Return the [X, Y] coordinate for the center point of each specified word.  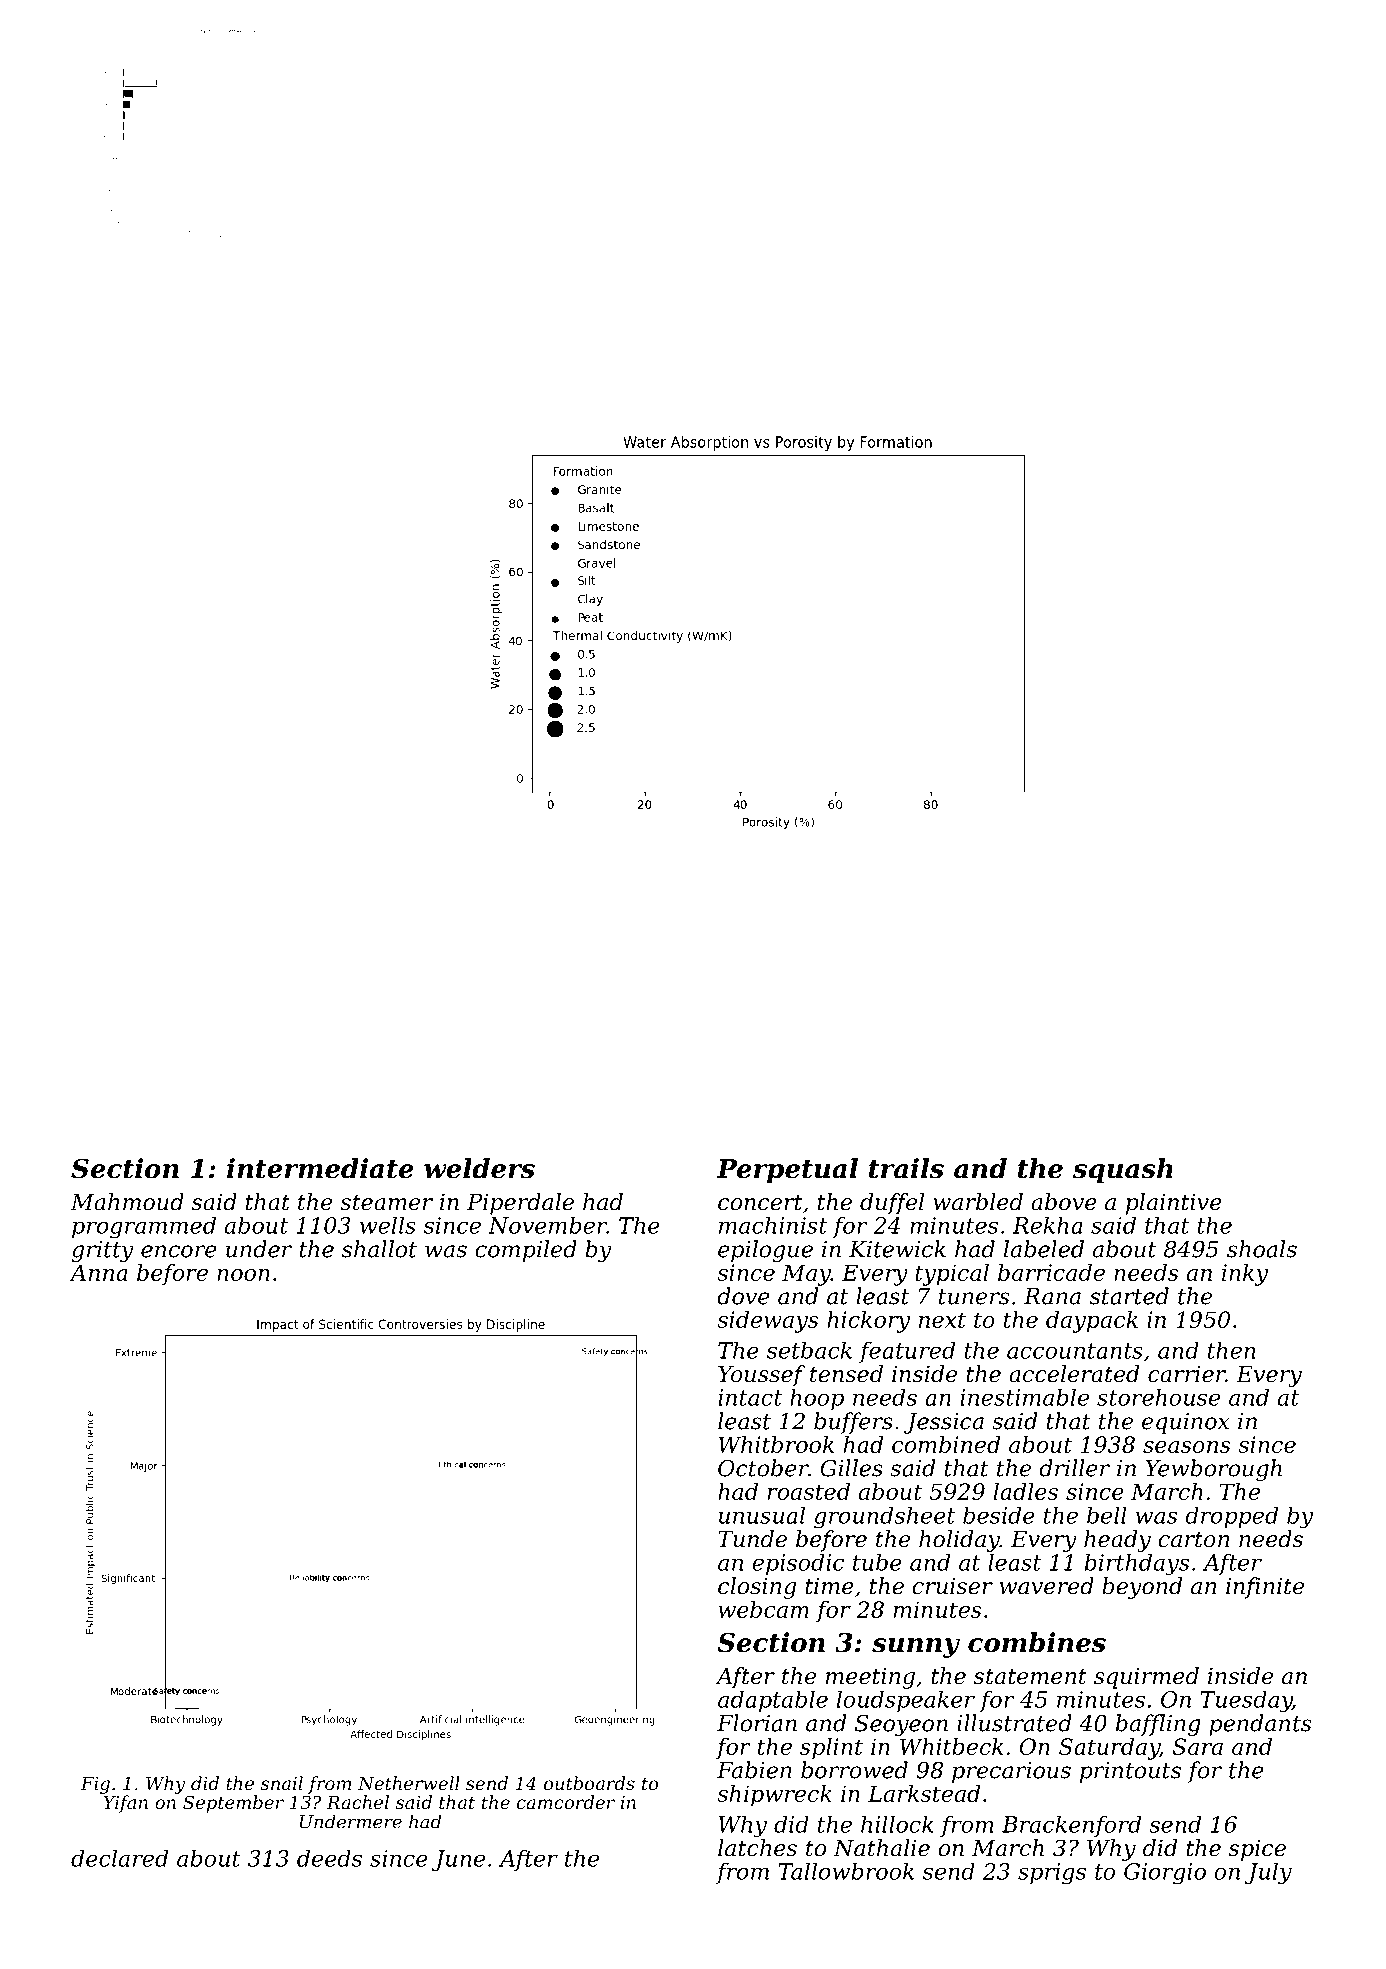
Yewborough [1213, 1470]
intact [750, 1397]
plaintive [1174, 1204]
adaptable [773, 1701]
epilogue [765, 1251]
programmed [144, 1228]
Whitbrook [776, 1444]
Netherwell [409, 1783]
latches [757, 1848]
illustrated [1014, 1723]
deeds [329, 1858]
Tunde [752, 1539]
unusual [762, 1515]
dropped [1231, 1517]
